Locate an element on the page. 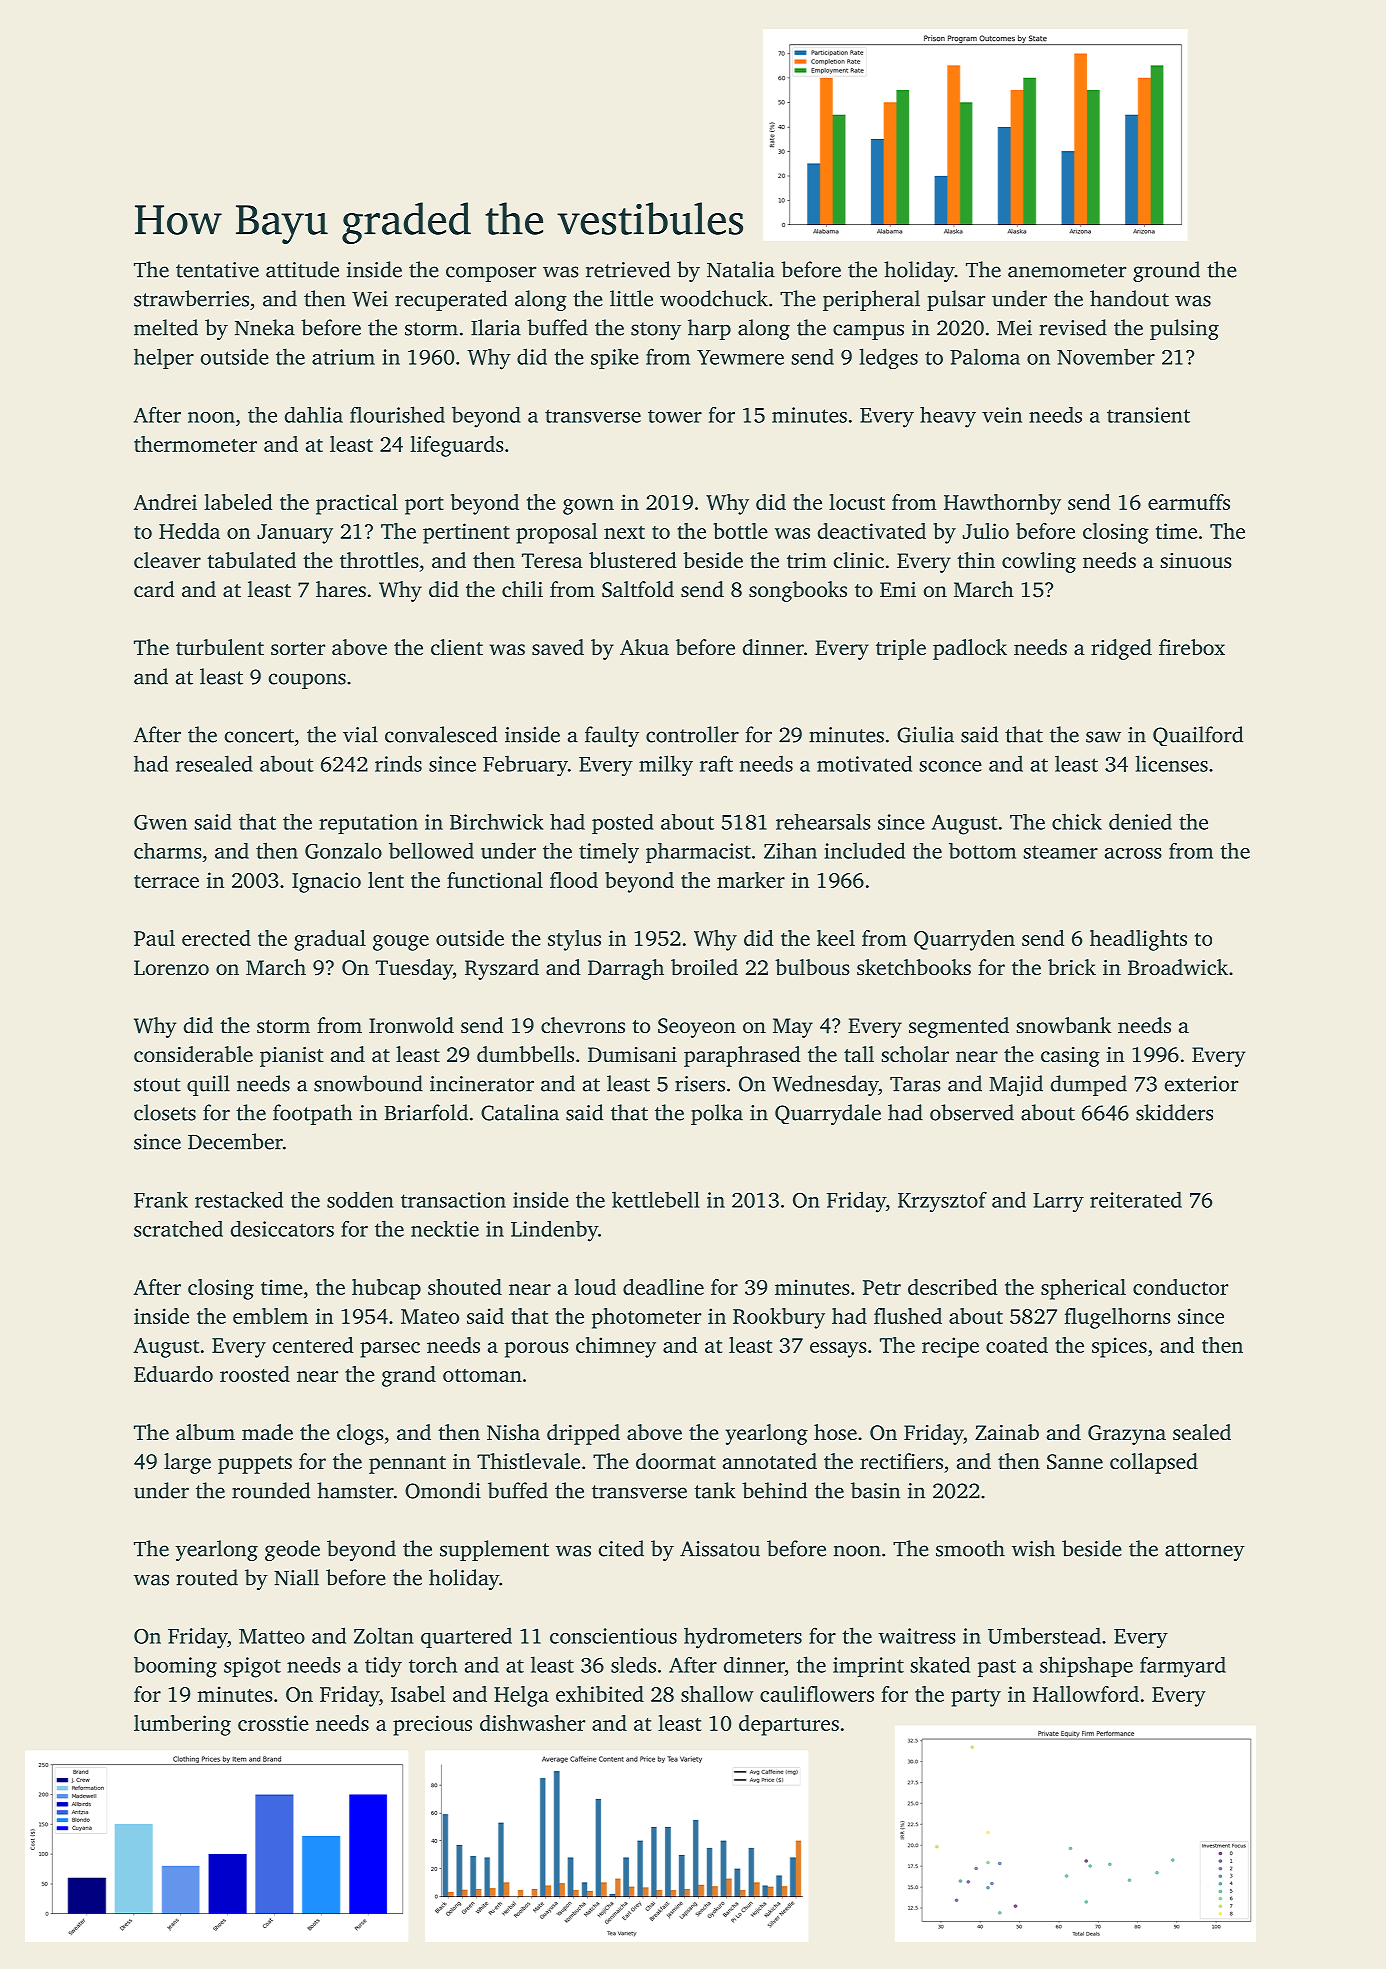  chimney is located at coordinates (616, 1347).
